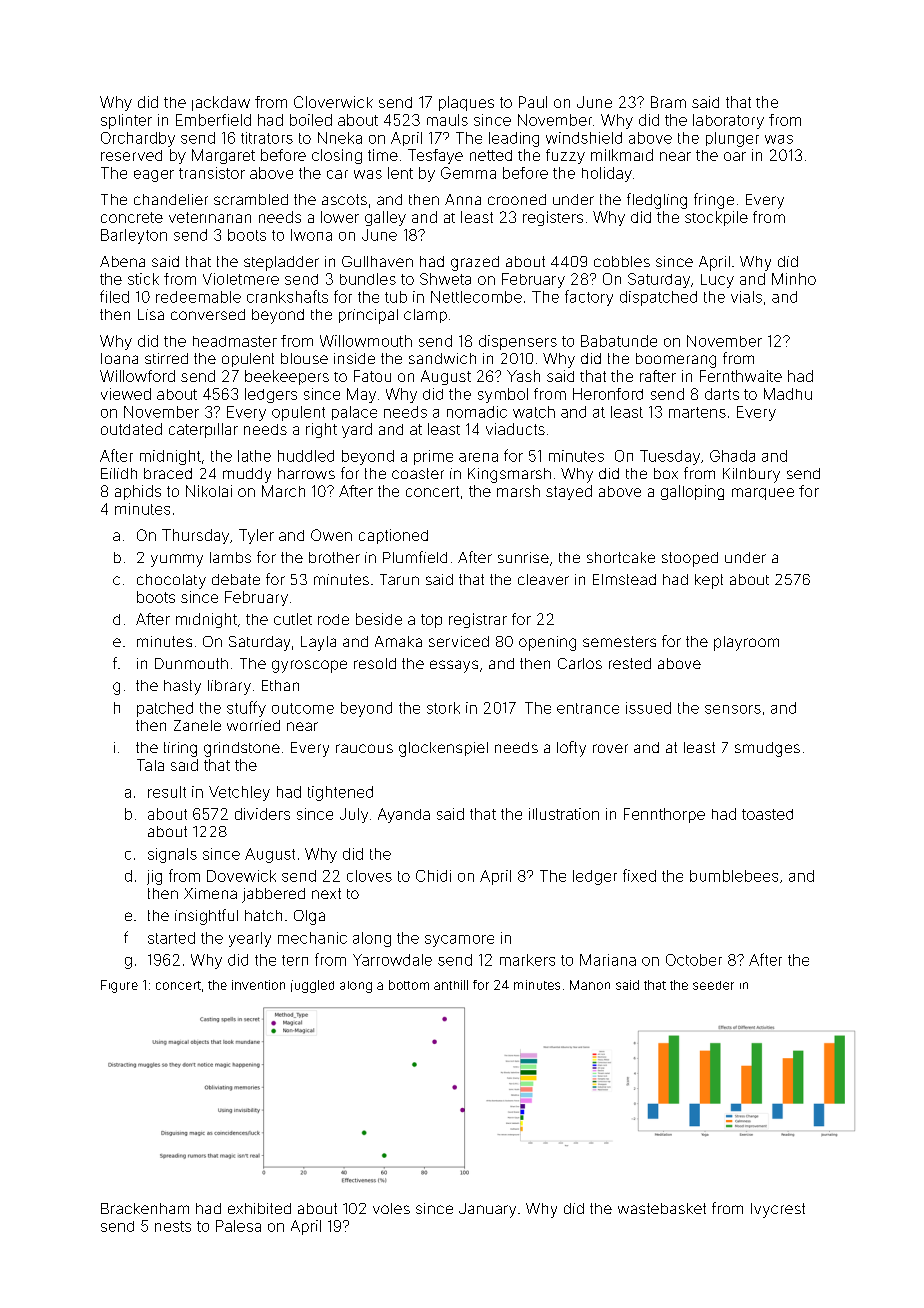  What do you see at coordinates (697, 412) in the page?
I see `martens` at bounding box center [697, 412].
